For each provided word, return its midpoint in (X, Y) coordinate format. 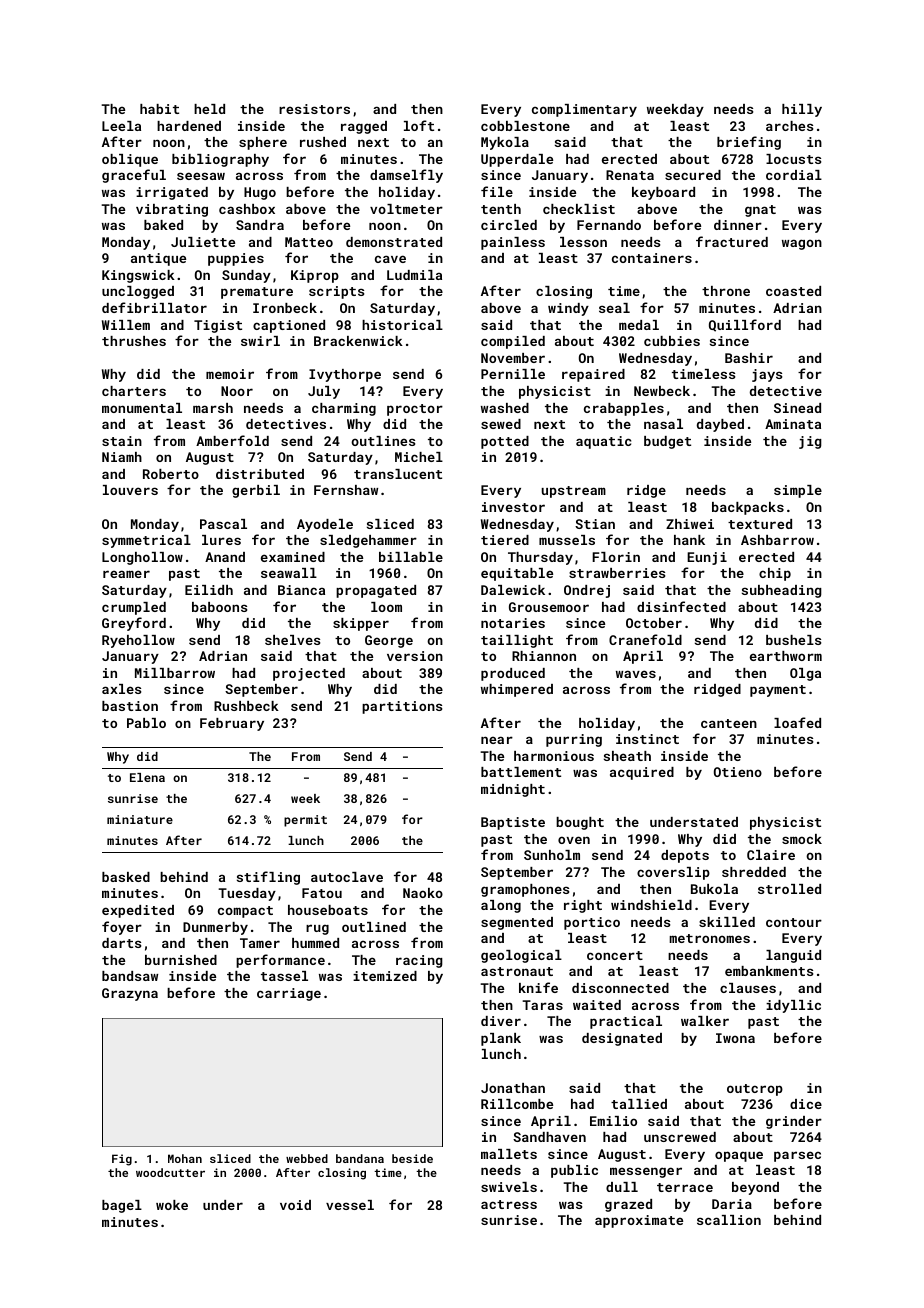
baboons (219, 607)
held (209, 109)
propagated (376, 591)
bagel (122, 1206)
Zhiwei (690, 524)
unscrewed (680, 1137)
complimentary (584, 110)
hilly (802, 110)
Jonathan (513, 1088)
